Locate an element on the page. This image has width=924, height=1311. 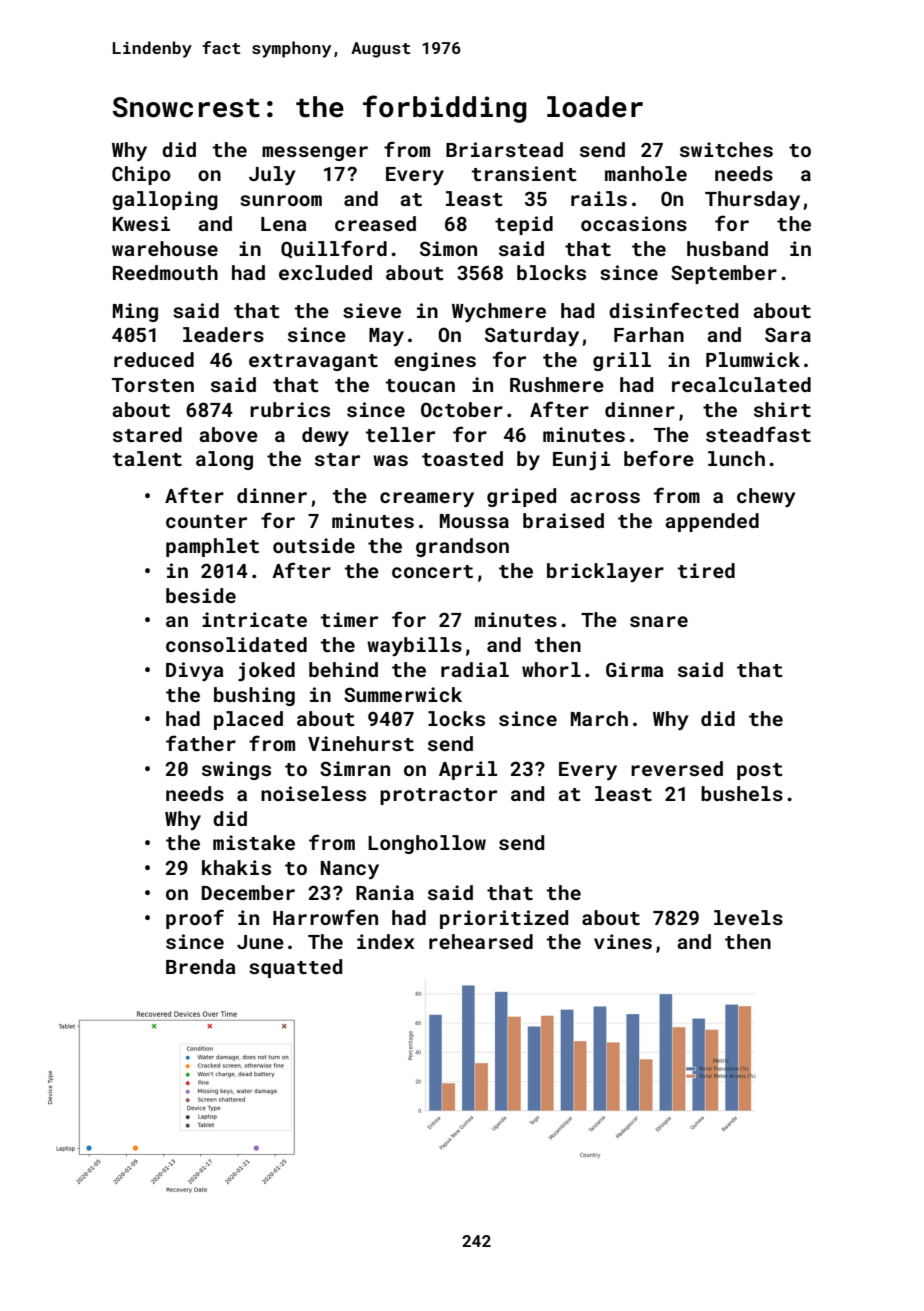
rehearsed is located at coordinates (481, 941).
